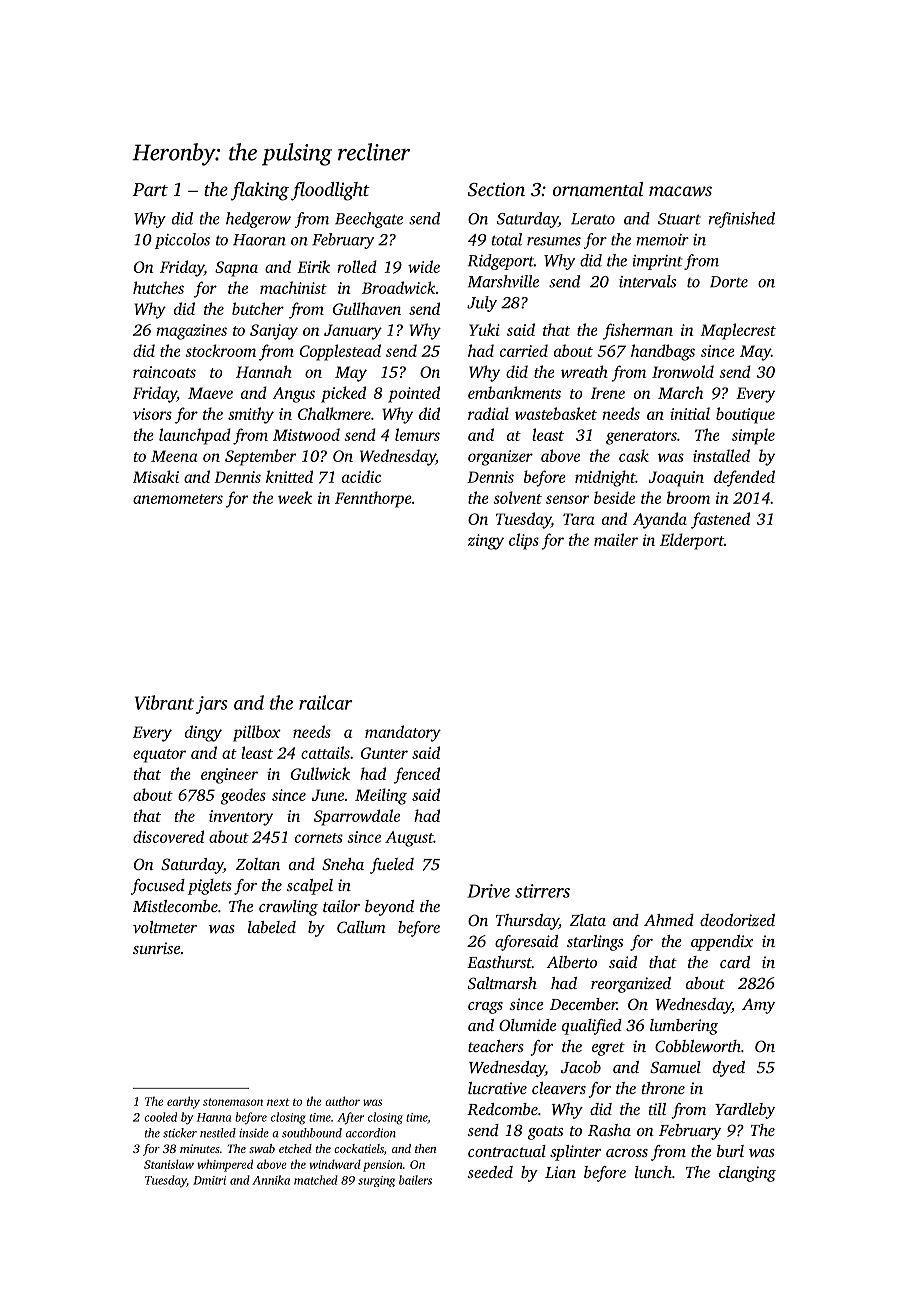 This screenshot has width=908, height=1316. What do you see at coordinates (499, 962) in the screenshot?
I see `Easthurst` at bounding box center [499, 962].
